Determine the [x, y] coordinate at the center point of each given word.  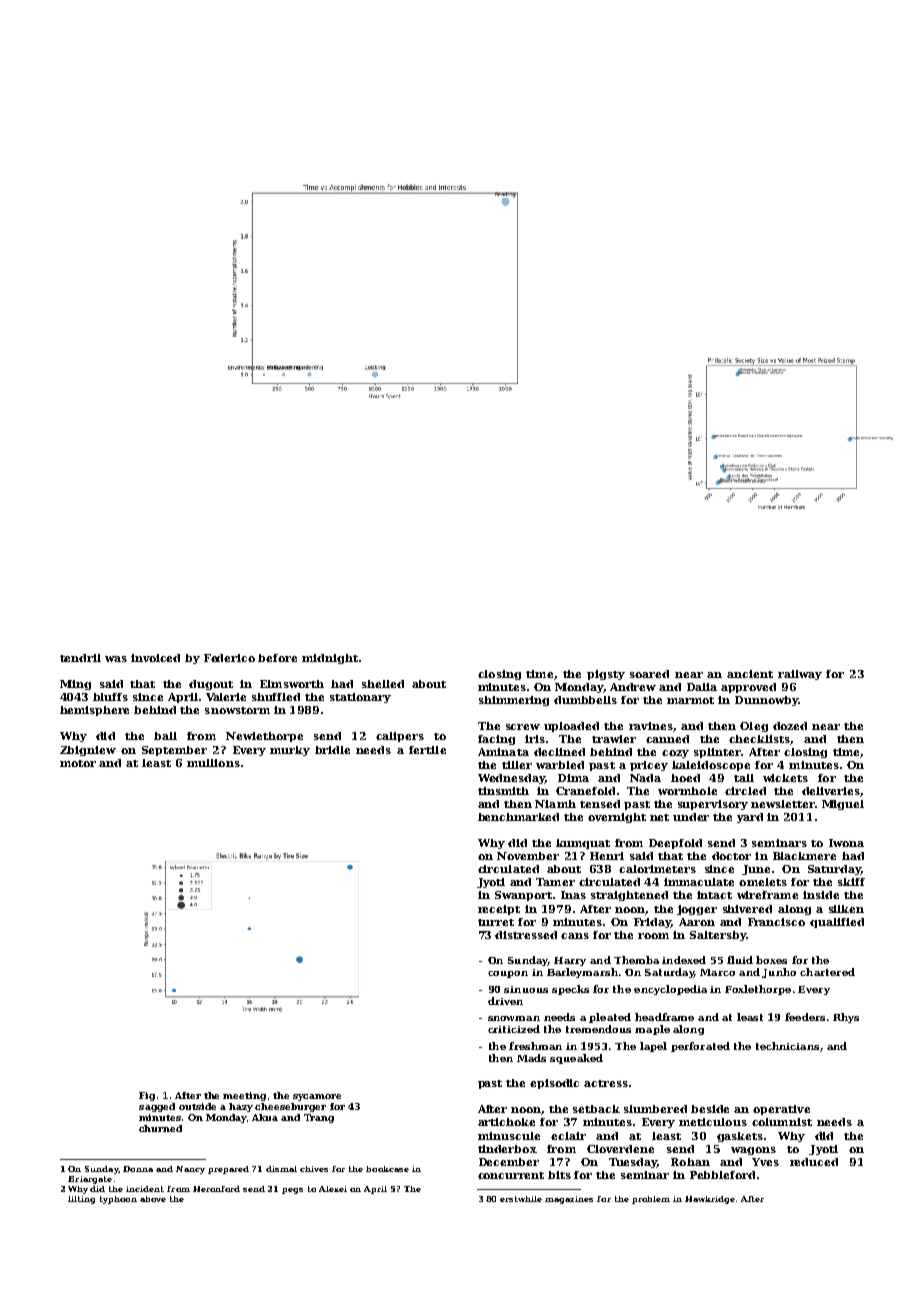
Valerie [226, 697]
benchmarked [518, 817]
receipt [499, 910]
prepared [228, 1170]
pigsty [606, 675]
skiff [851, 882]
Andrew [633, 687]
